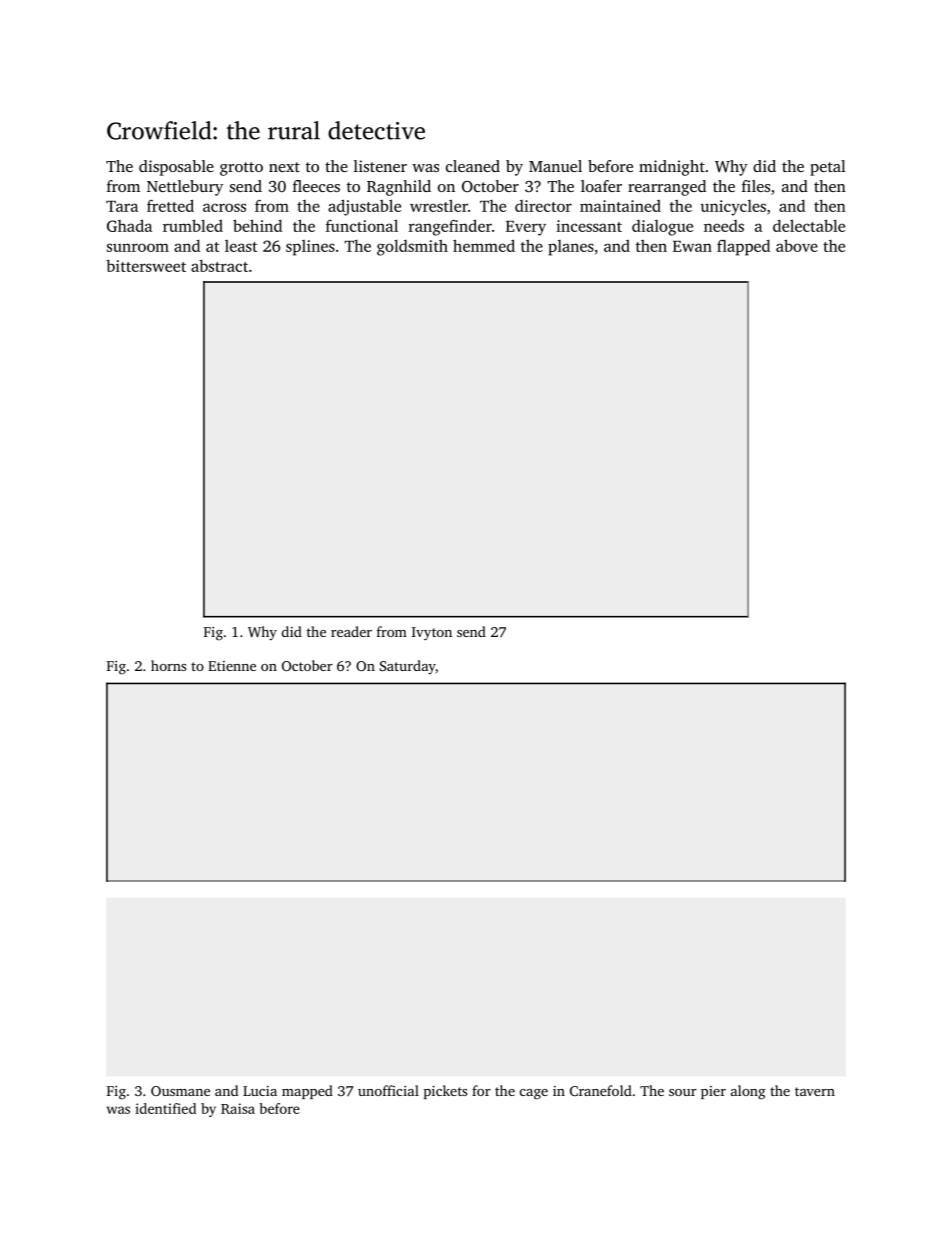 The width and height of the screenshot is (952, 1233). Describe the element at coordinates (146, 266) in the screenshot. I see `bittersweet` at that location.
